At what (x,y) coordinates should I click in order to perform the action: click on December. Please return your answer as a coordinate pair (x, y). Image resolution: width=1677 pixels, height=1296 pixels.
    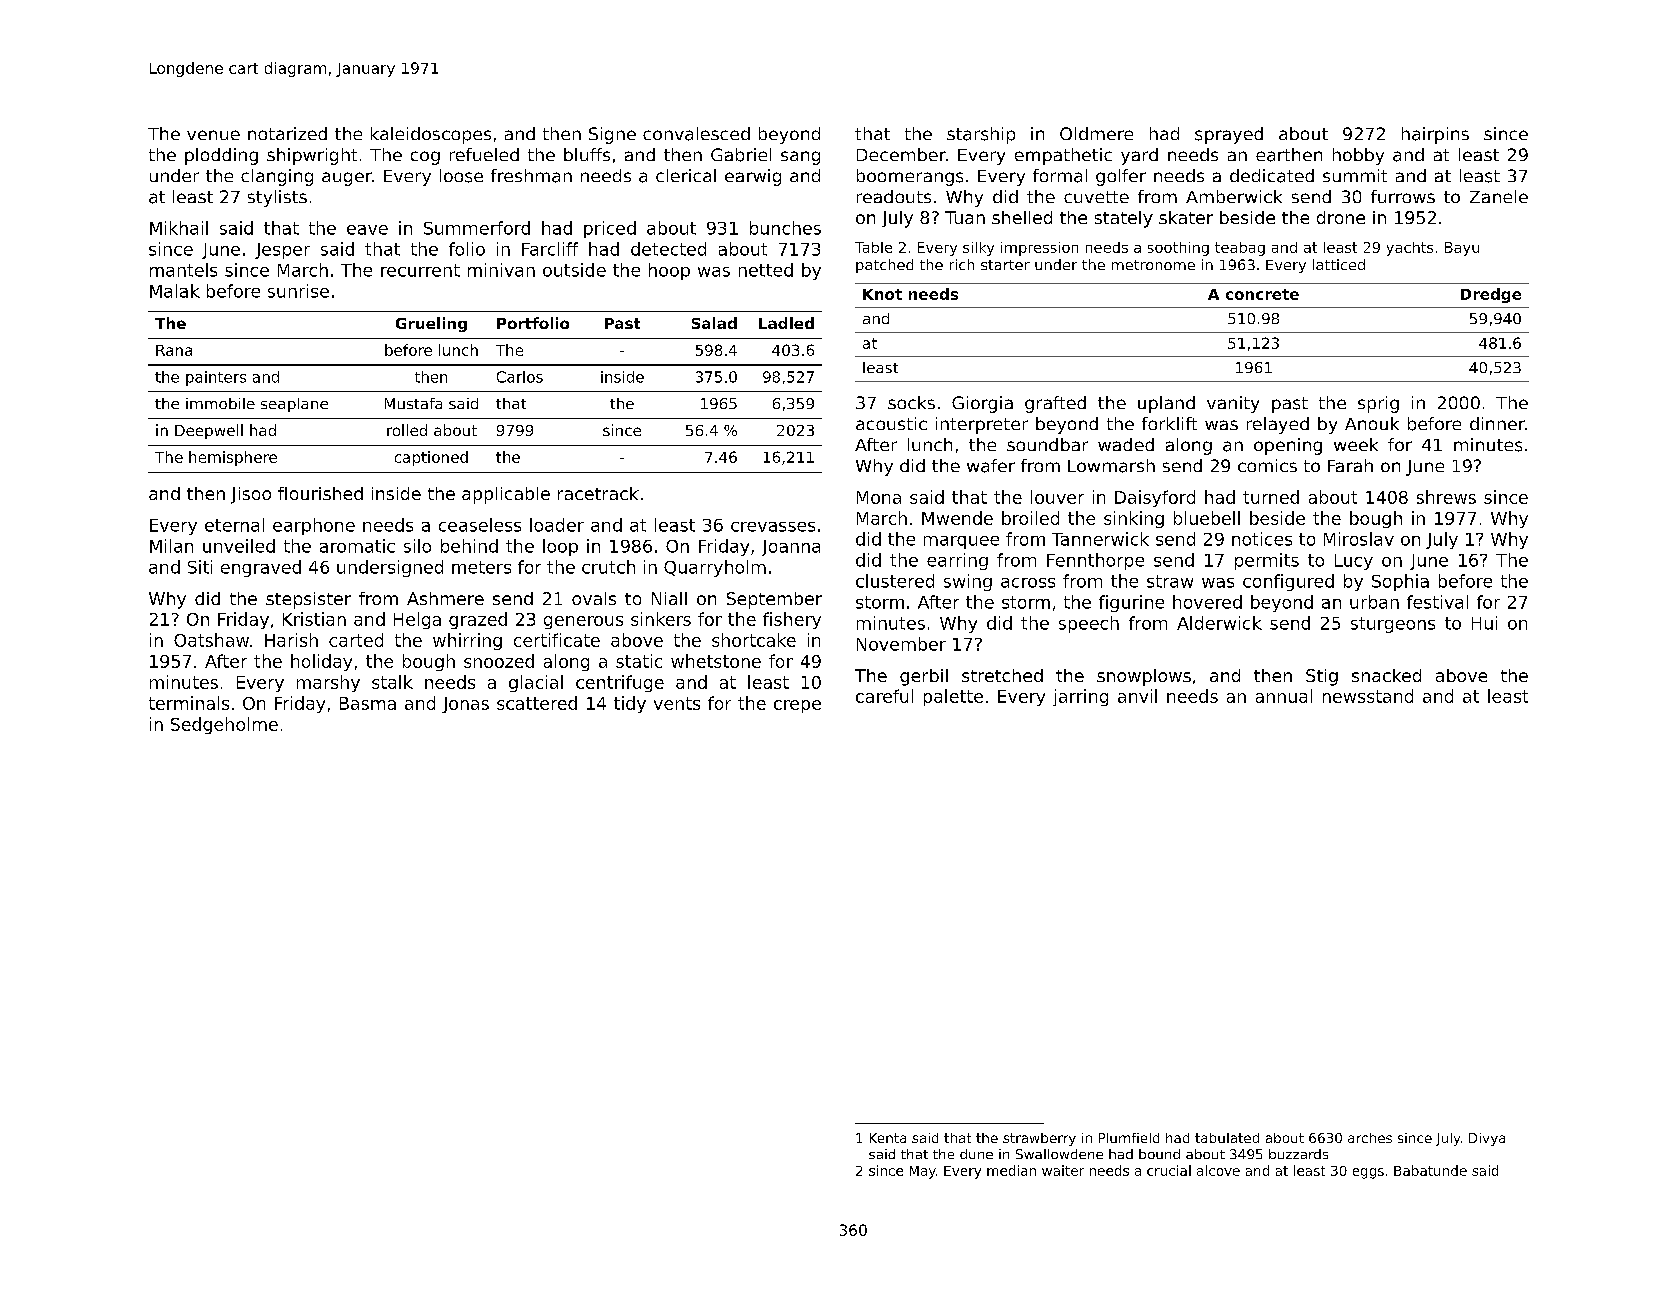
    Looking at the image, I should click on (901, 154).
